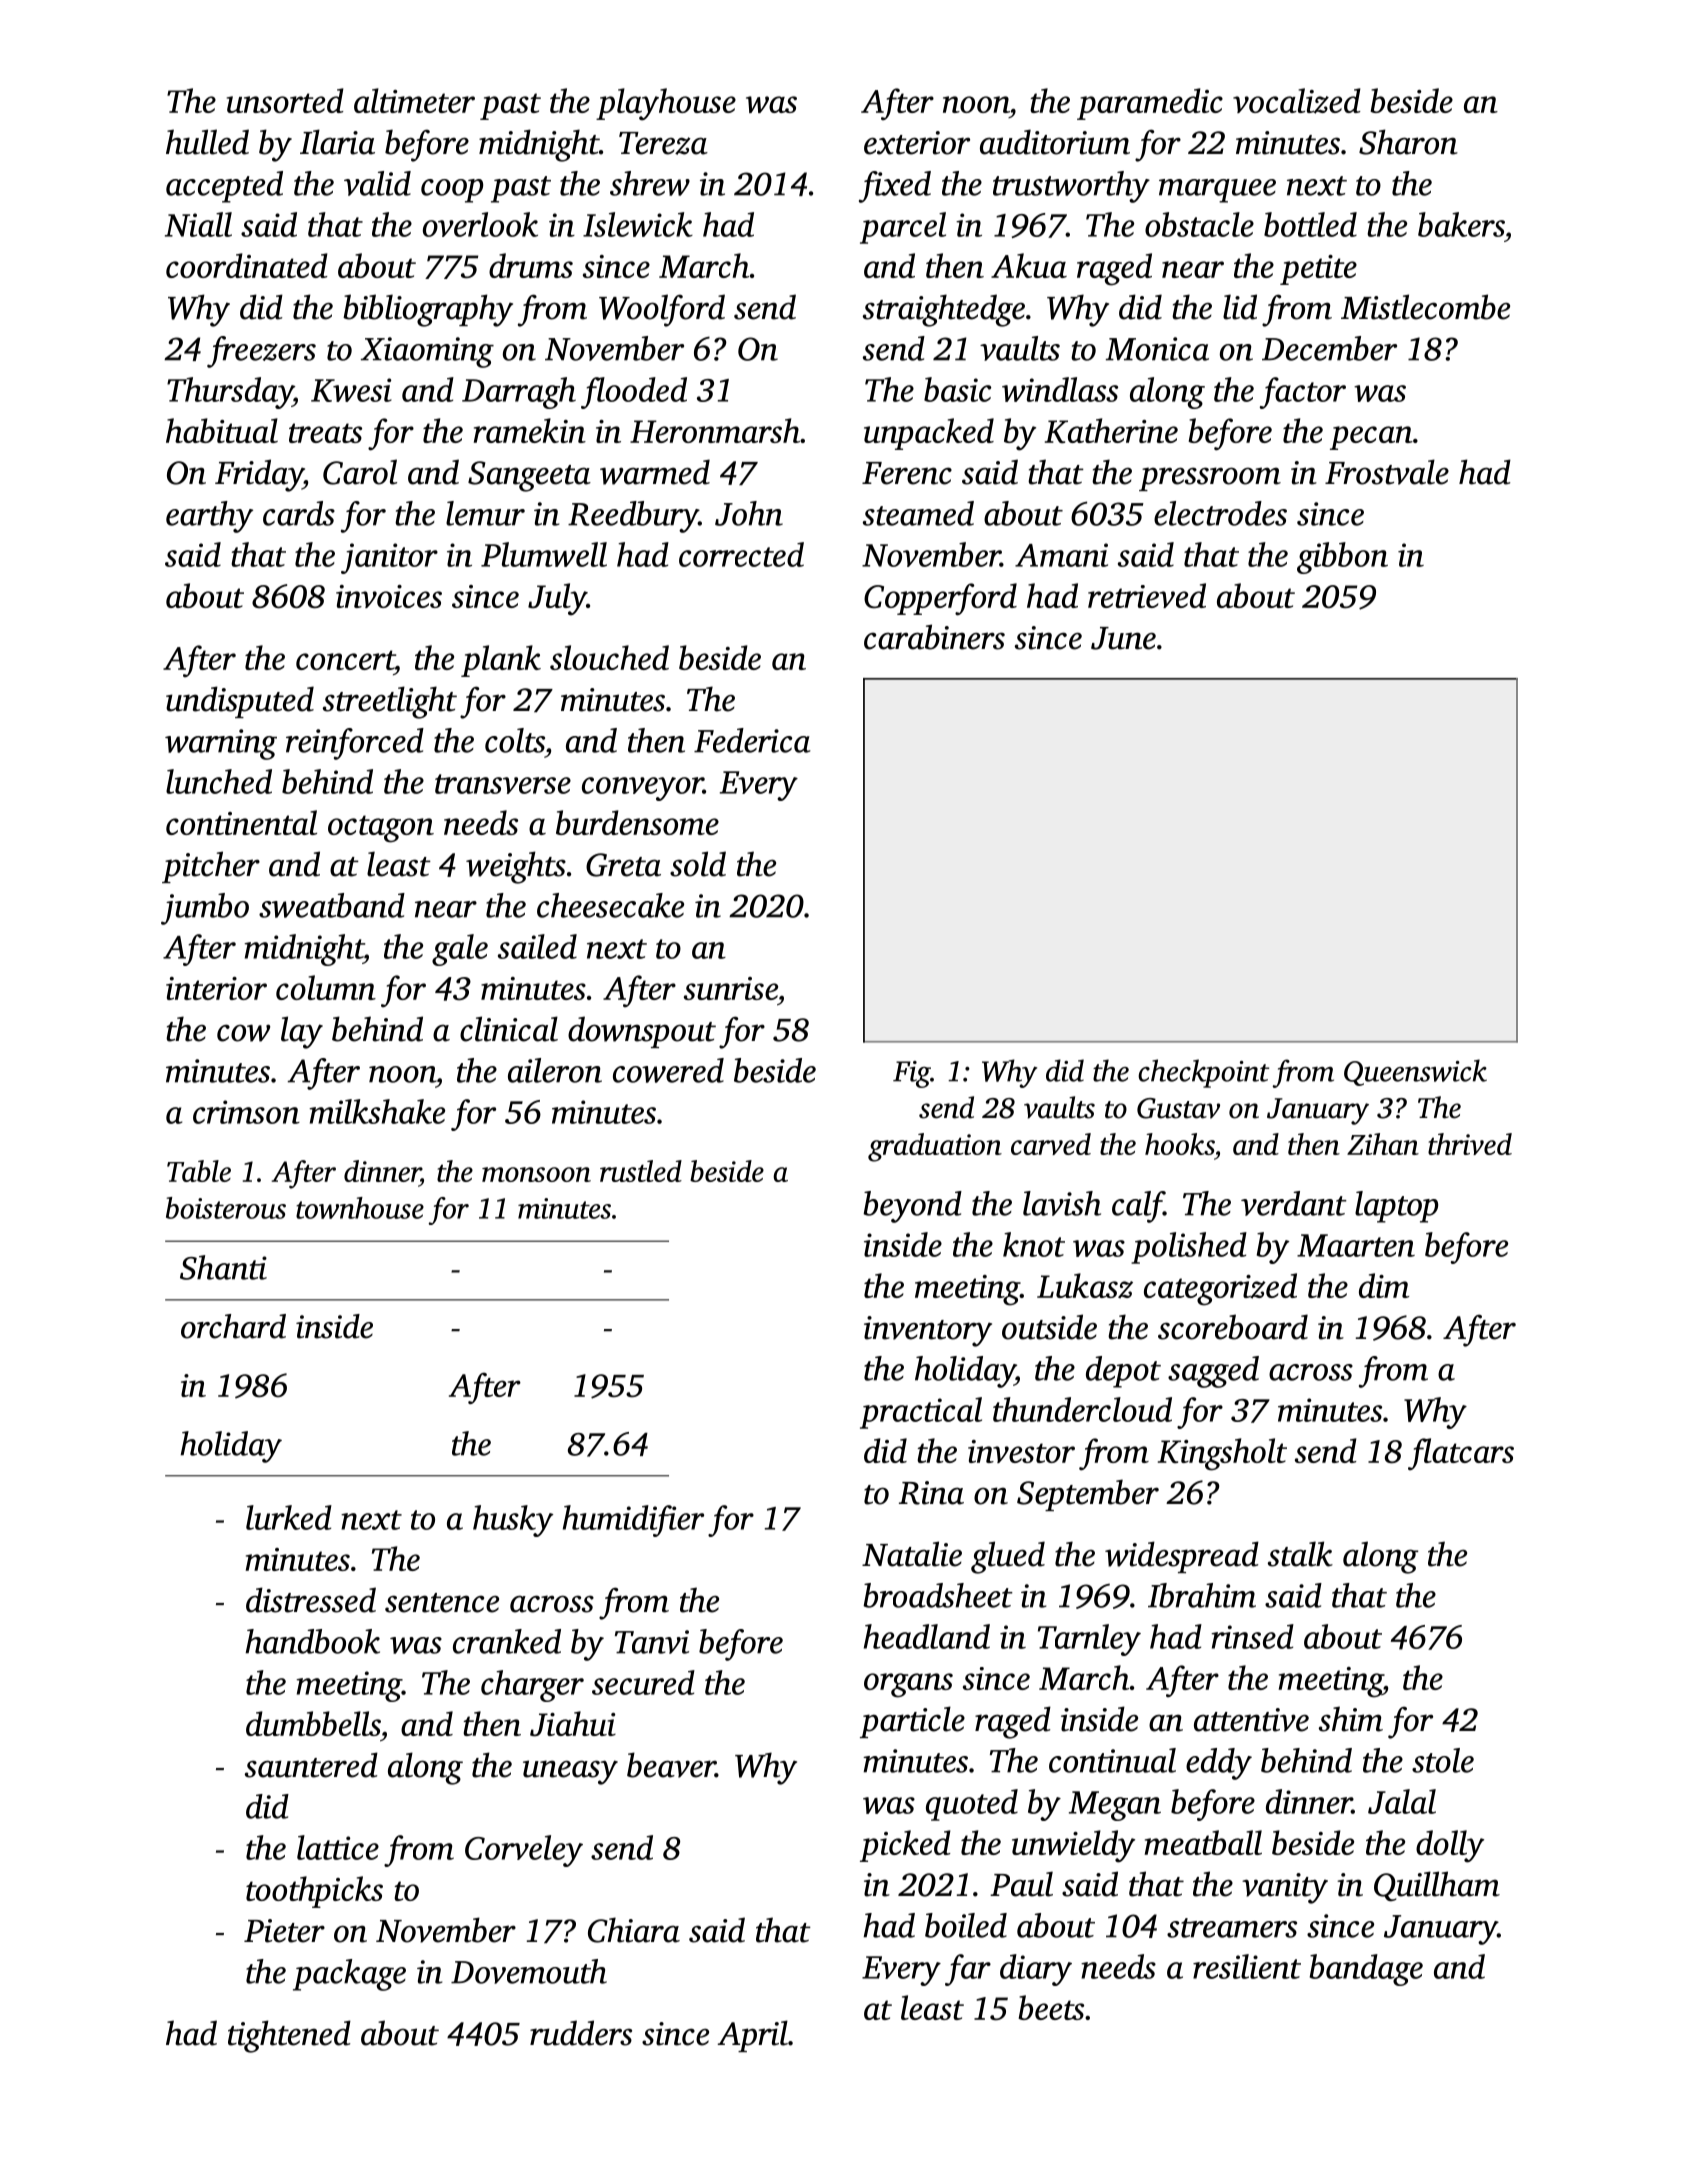  I want to click on sunrise, so click(731, 988).
